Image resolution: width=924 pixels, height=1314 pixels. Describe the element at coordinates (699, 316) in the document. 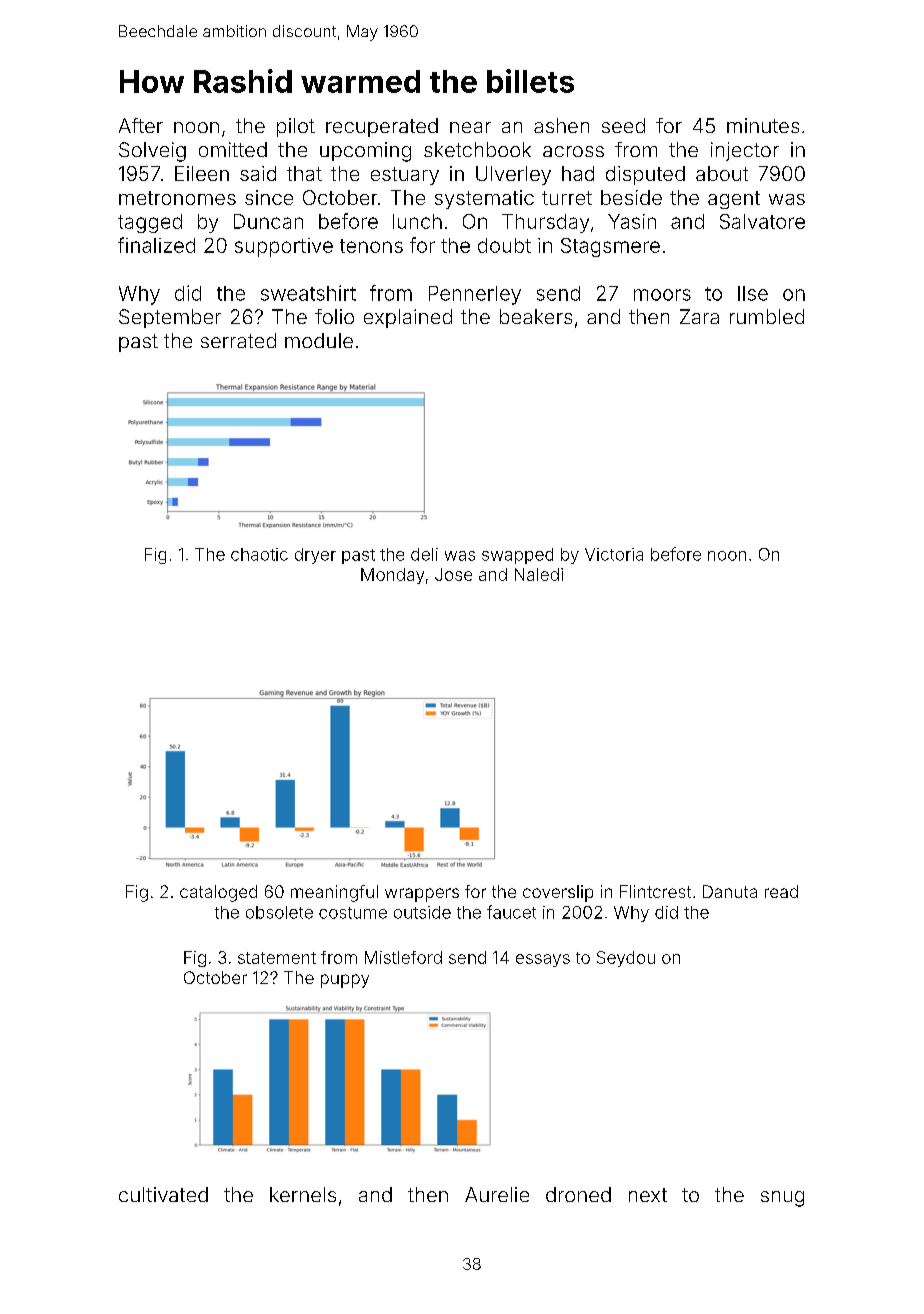

I see `Zara` at that location.
